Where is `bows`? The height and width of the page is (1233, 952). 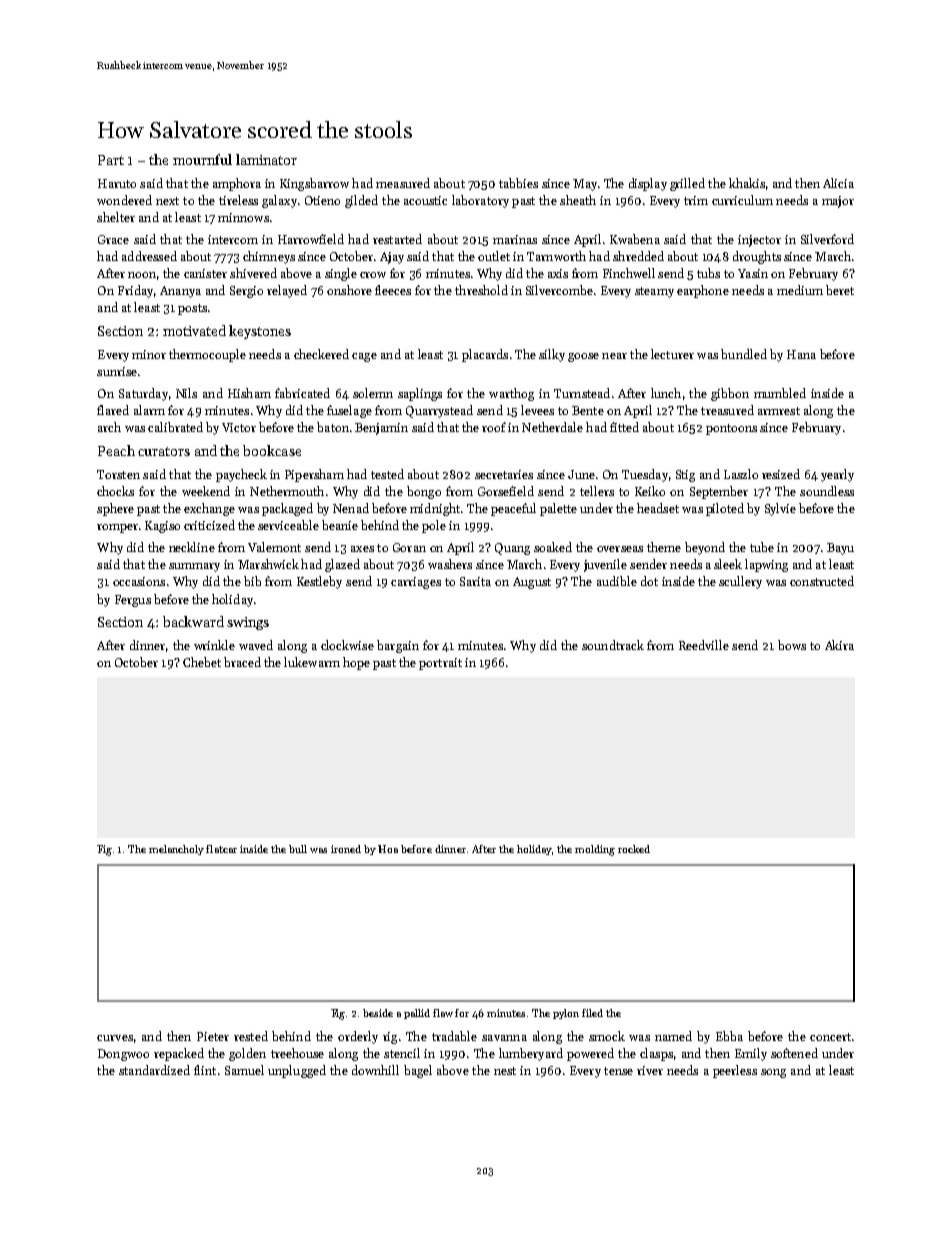 bows is located at coordinates (792, 645).
